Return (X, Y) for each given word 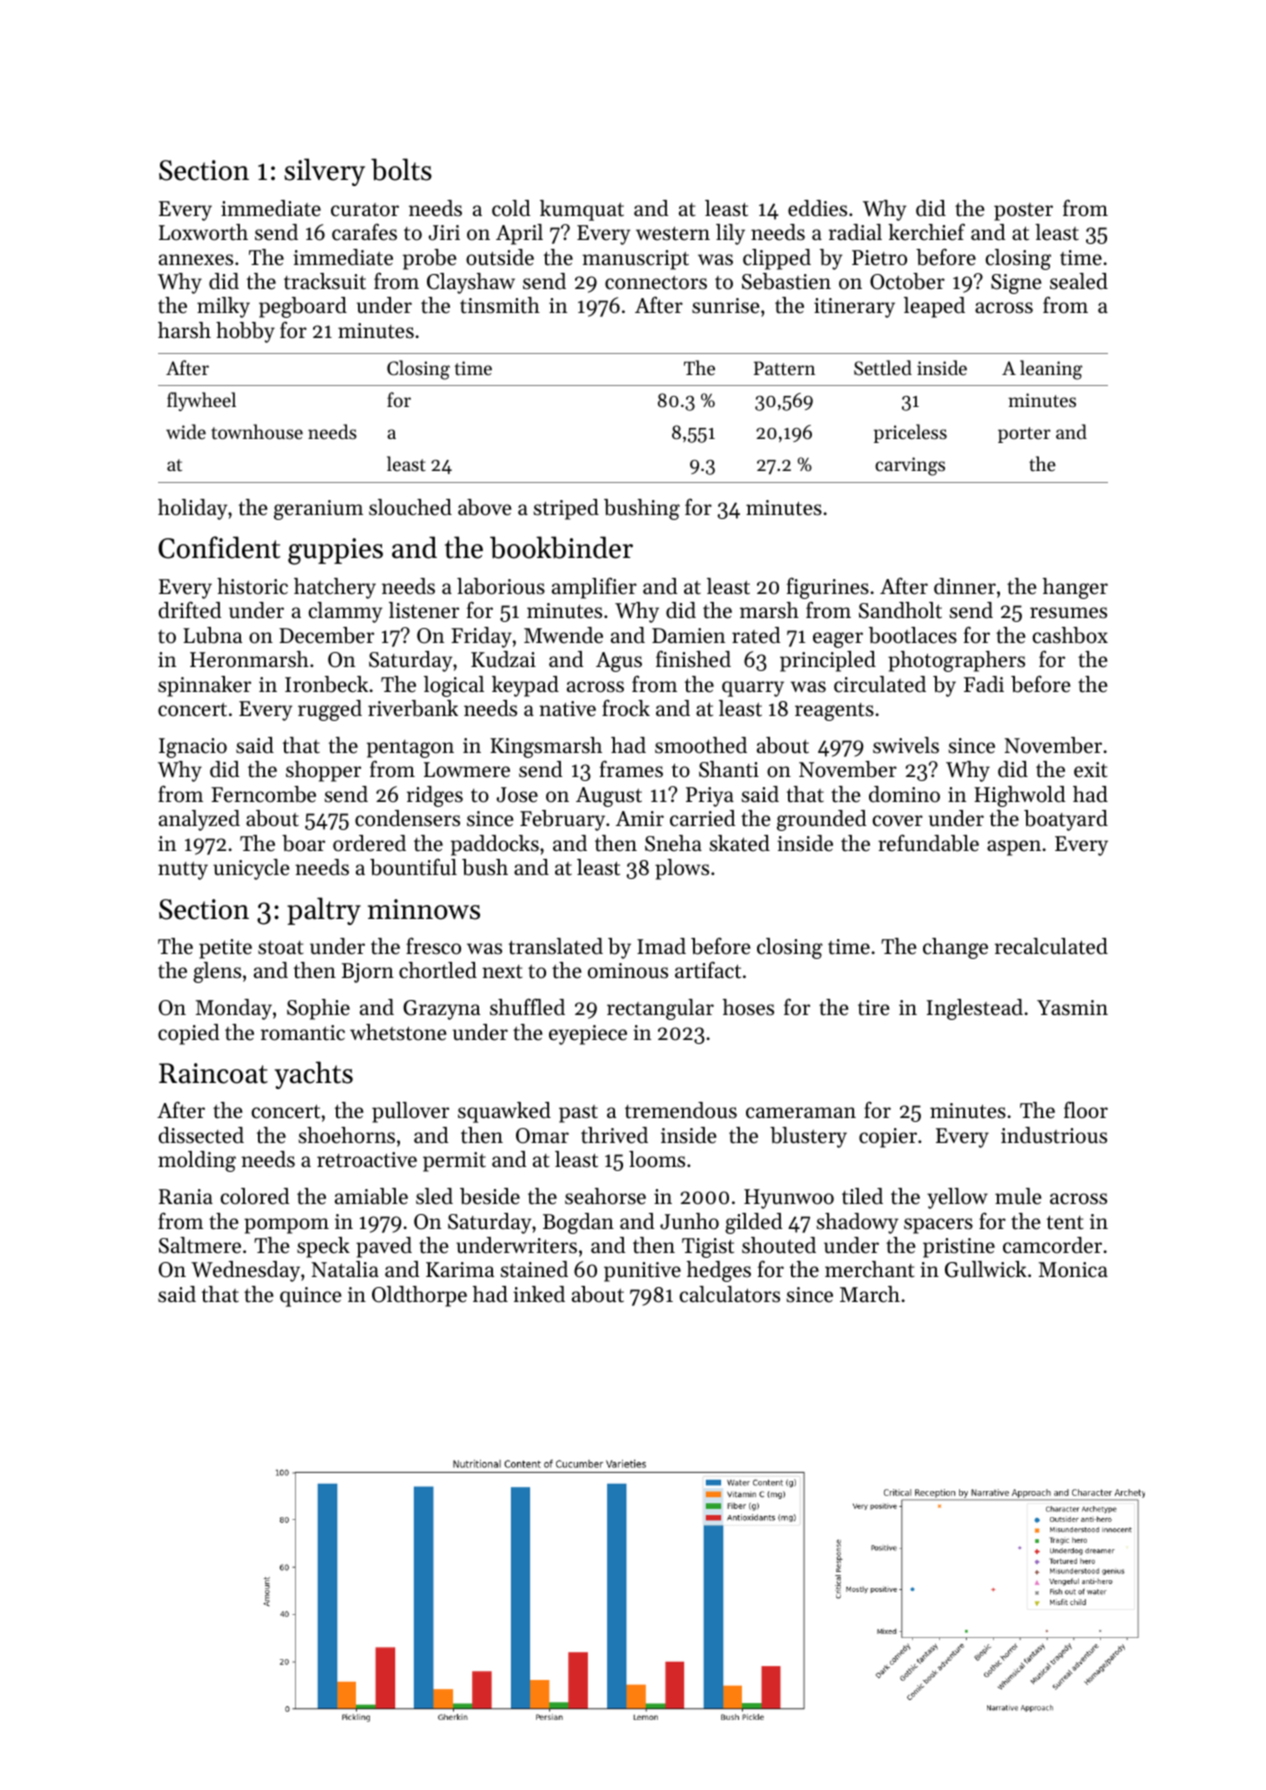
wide (186, 431)
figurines (828, 588)
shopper (323, 771)
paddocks (495, 845)
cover (898, 821)
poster (1023, 212)
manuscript (635, 260)
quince (311, 1297)
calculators (730, 1294)
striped (566, 509)
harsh (184, 330)
